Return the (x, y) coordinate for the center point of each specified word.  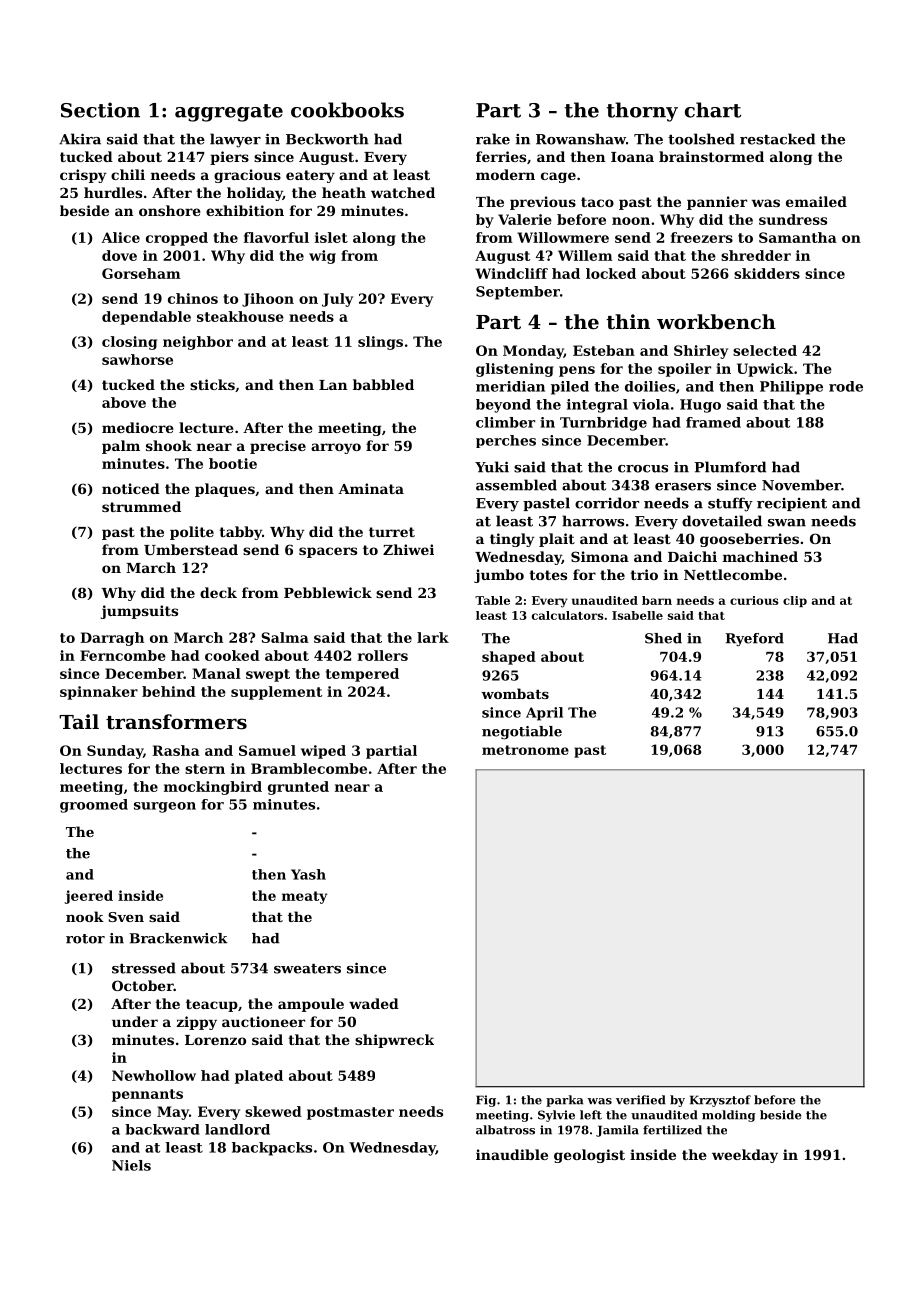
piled (570, 388)
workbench (716, 322)
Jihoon (268, 300)
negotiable (522, 733)
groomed (94, 806)
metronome (525, 750)
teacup (212, 1005)
